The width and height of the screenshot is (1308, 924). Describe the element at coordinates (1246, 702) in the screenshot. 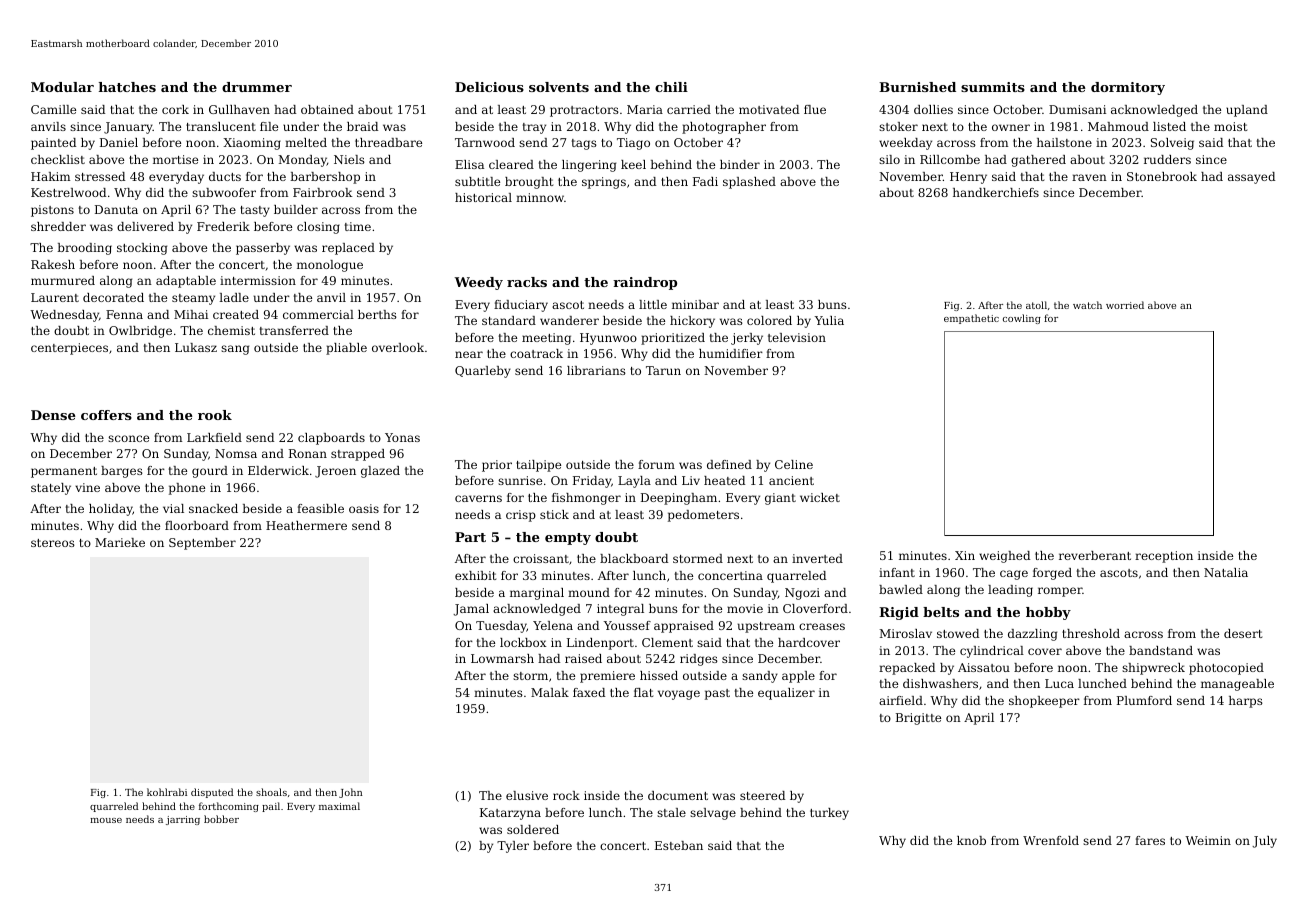

I see `harps` at that location.
